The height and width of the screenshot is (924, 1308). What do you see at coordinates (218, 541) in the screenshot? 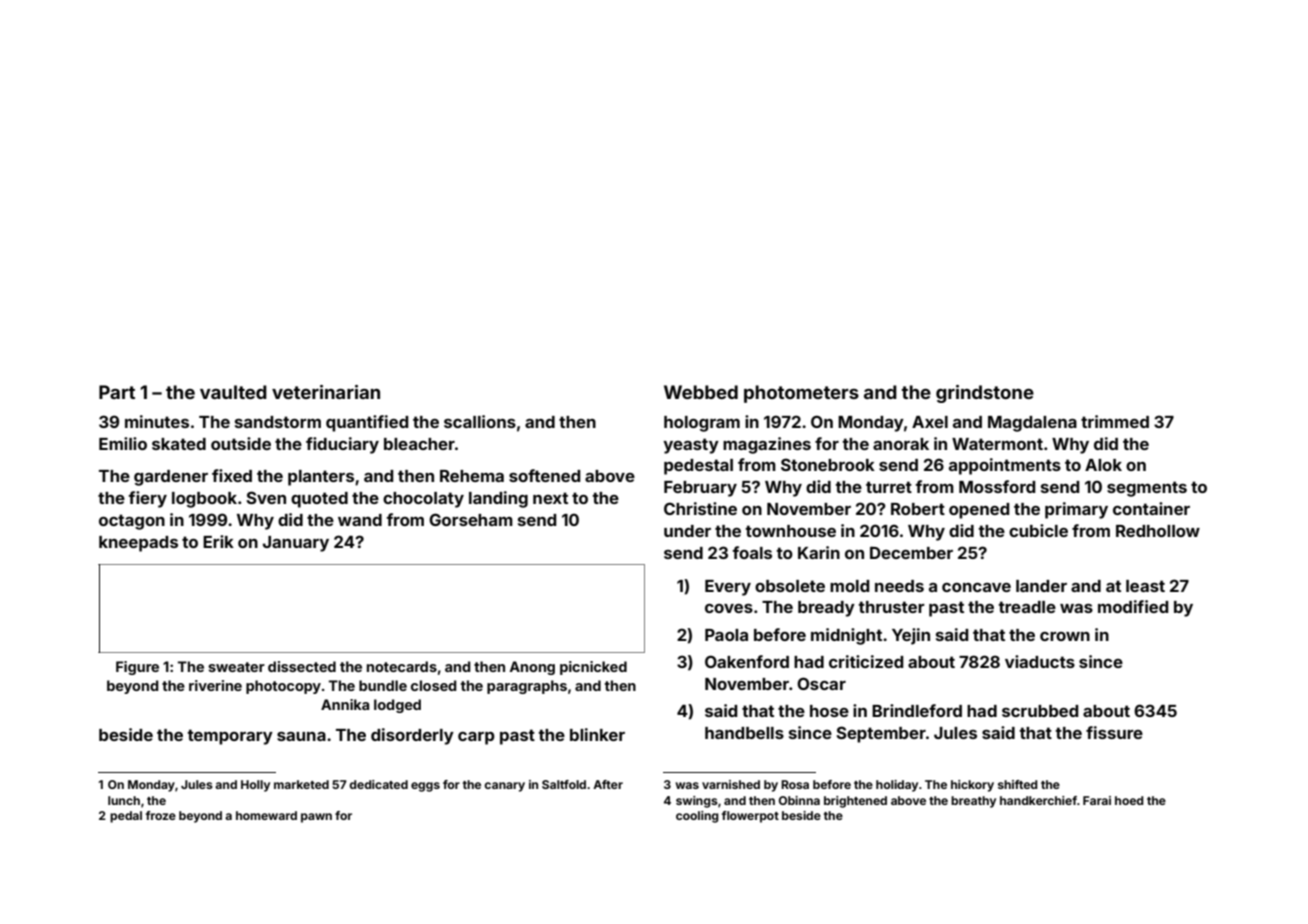
I see `Erik` at bounding box center [218, 541].
